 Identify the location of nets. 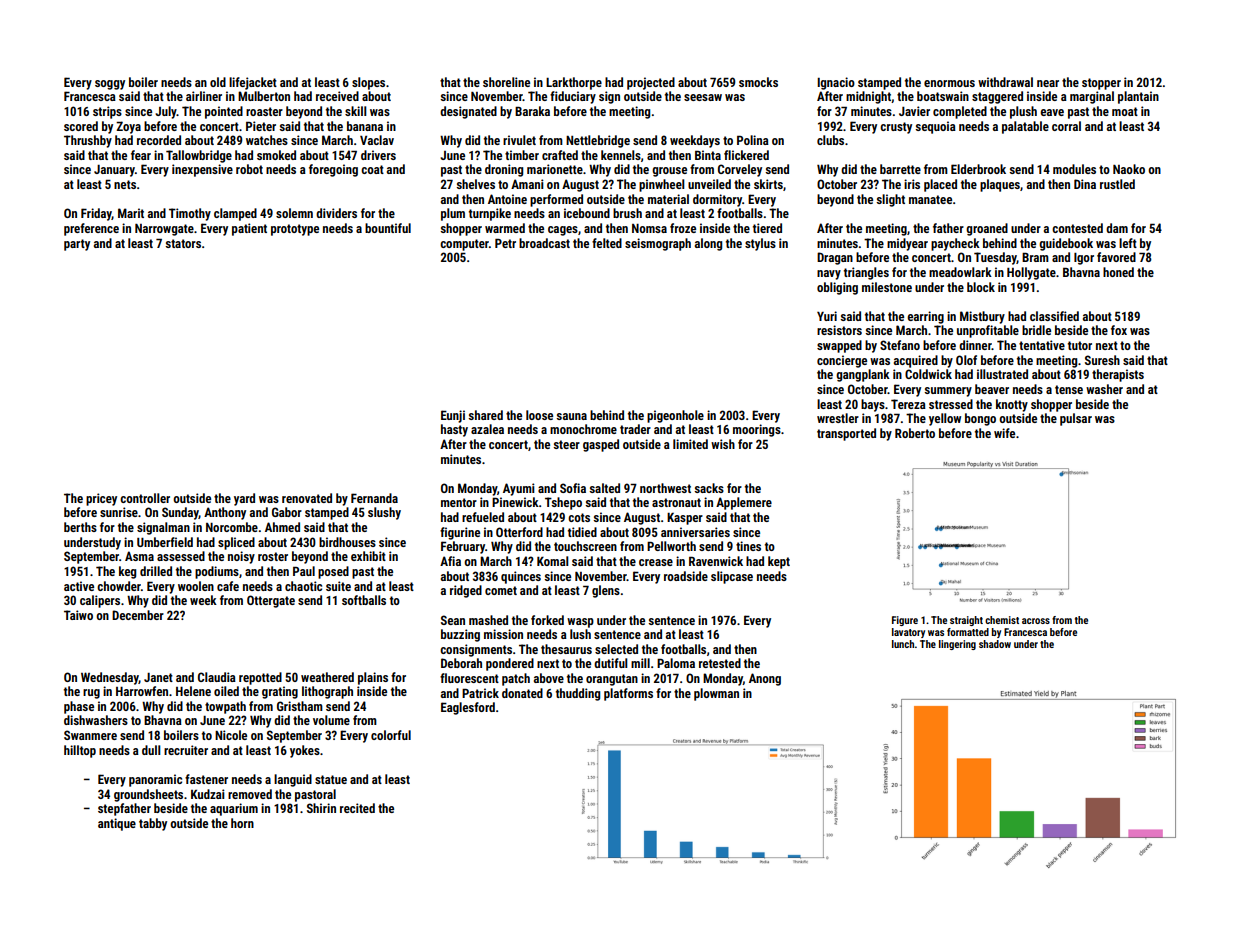
(125, 184).
